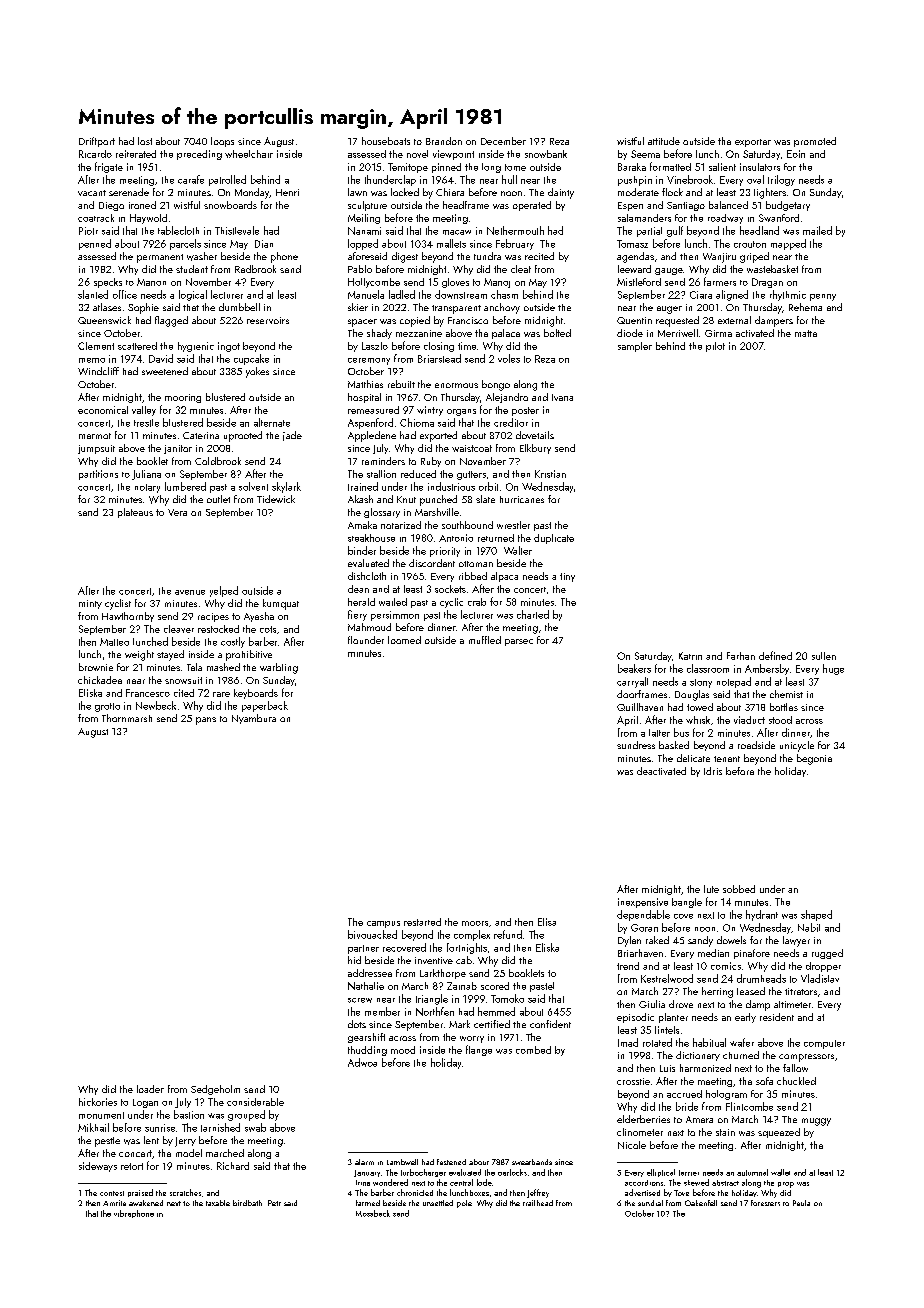 This image has width=924, height=1308. What do you see at coordinates (185, 1192) in the image?
I see `scratches` at bounding box center [185, 1192].
